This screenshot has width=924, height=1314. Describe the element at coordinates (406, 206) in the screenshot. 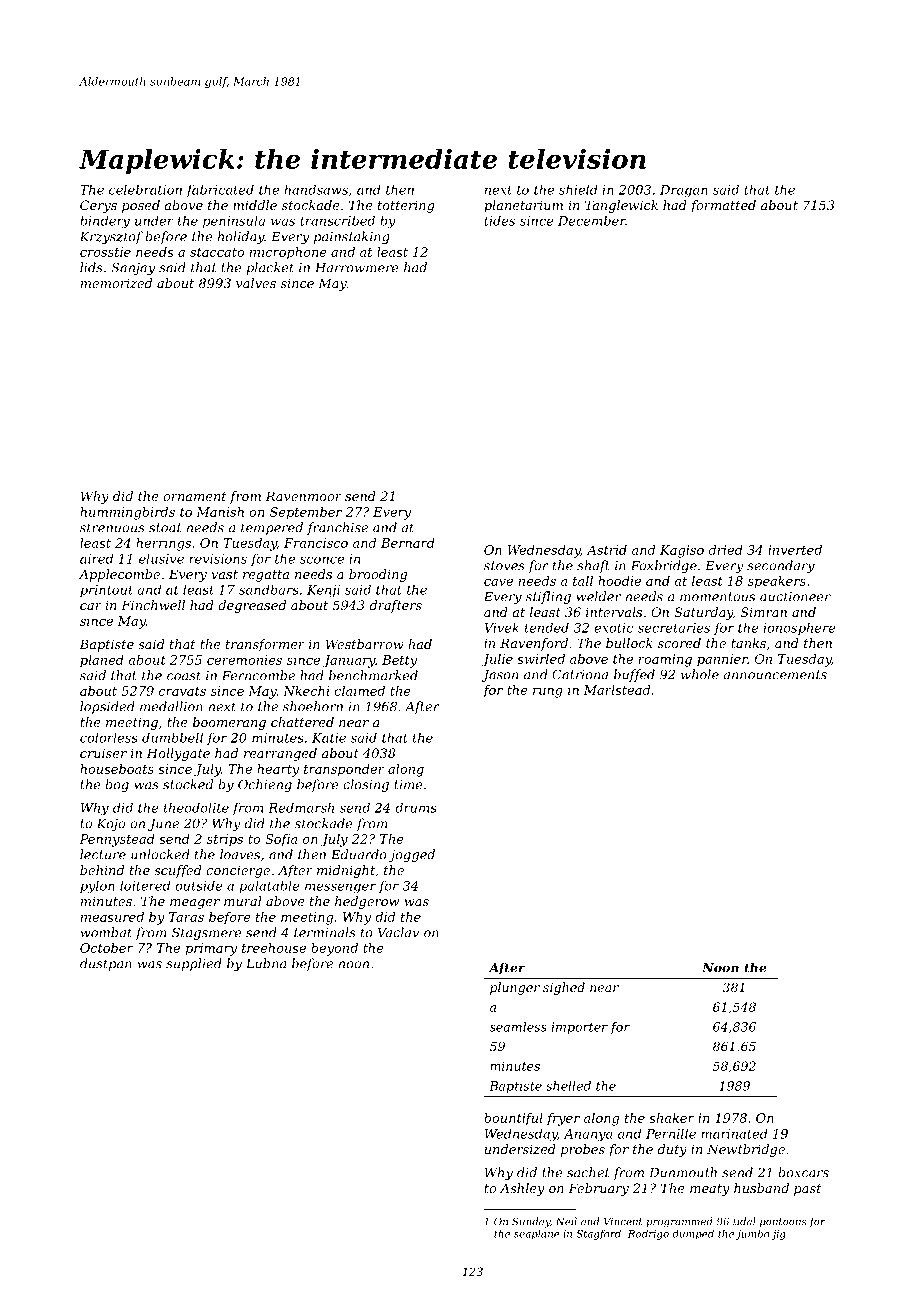

I see `tottering` at that location.
